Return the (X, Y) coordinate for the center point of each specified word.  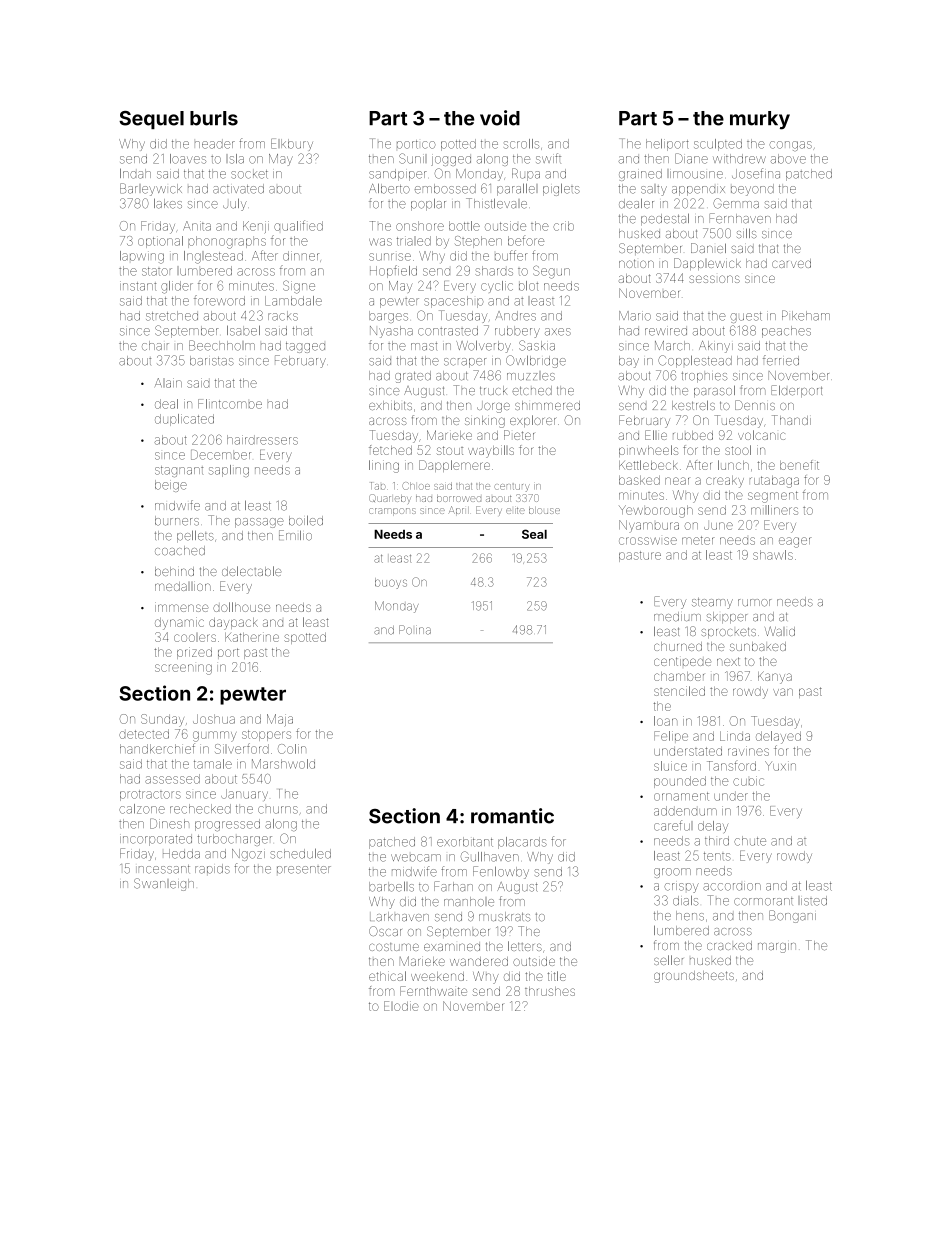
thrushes (550, 991)
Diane (691, 158)
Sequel (151, 120)
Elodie (401, 1006)
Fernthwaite (433, 991)
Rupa (526, 174)
